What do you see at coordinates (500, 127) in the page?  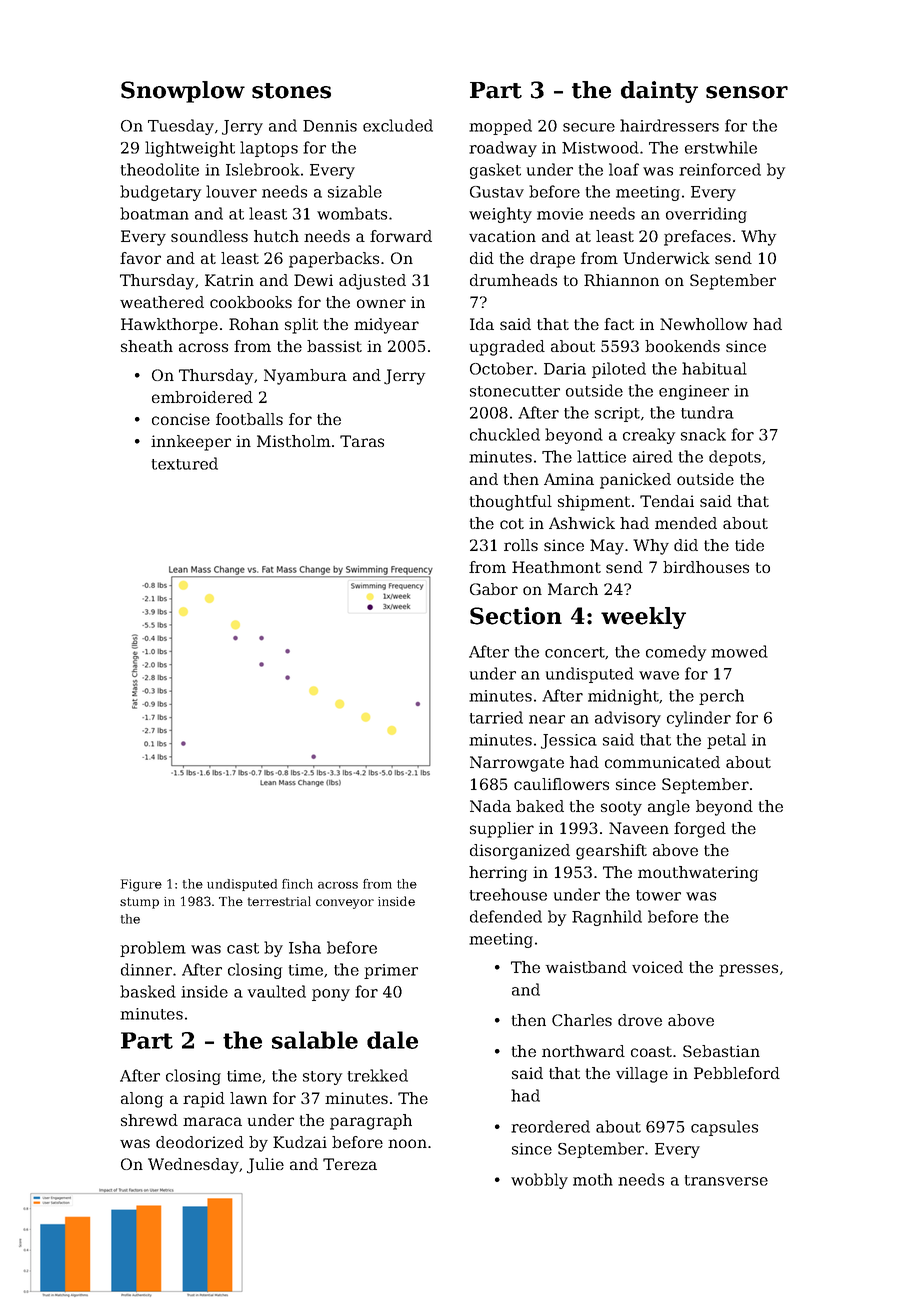 I see `mopped` at bounding box center [500, 127].
